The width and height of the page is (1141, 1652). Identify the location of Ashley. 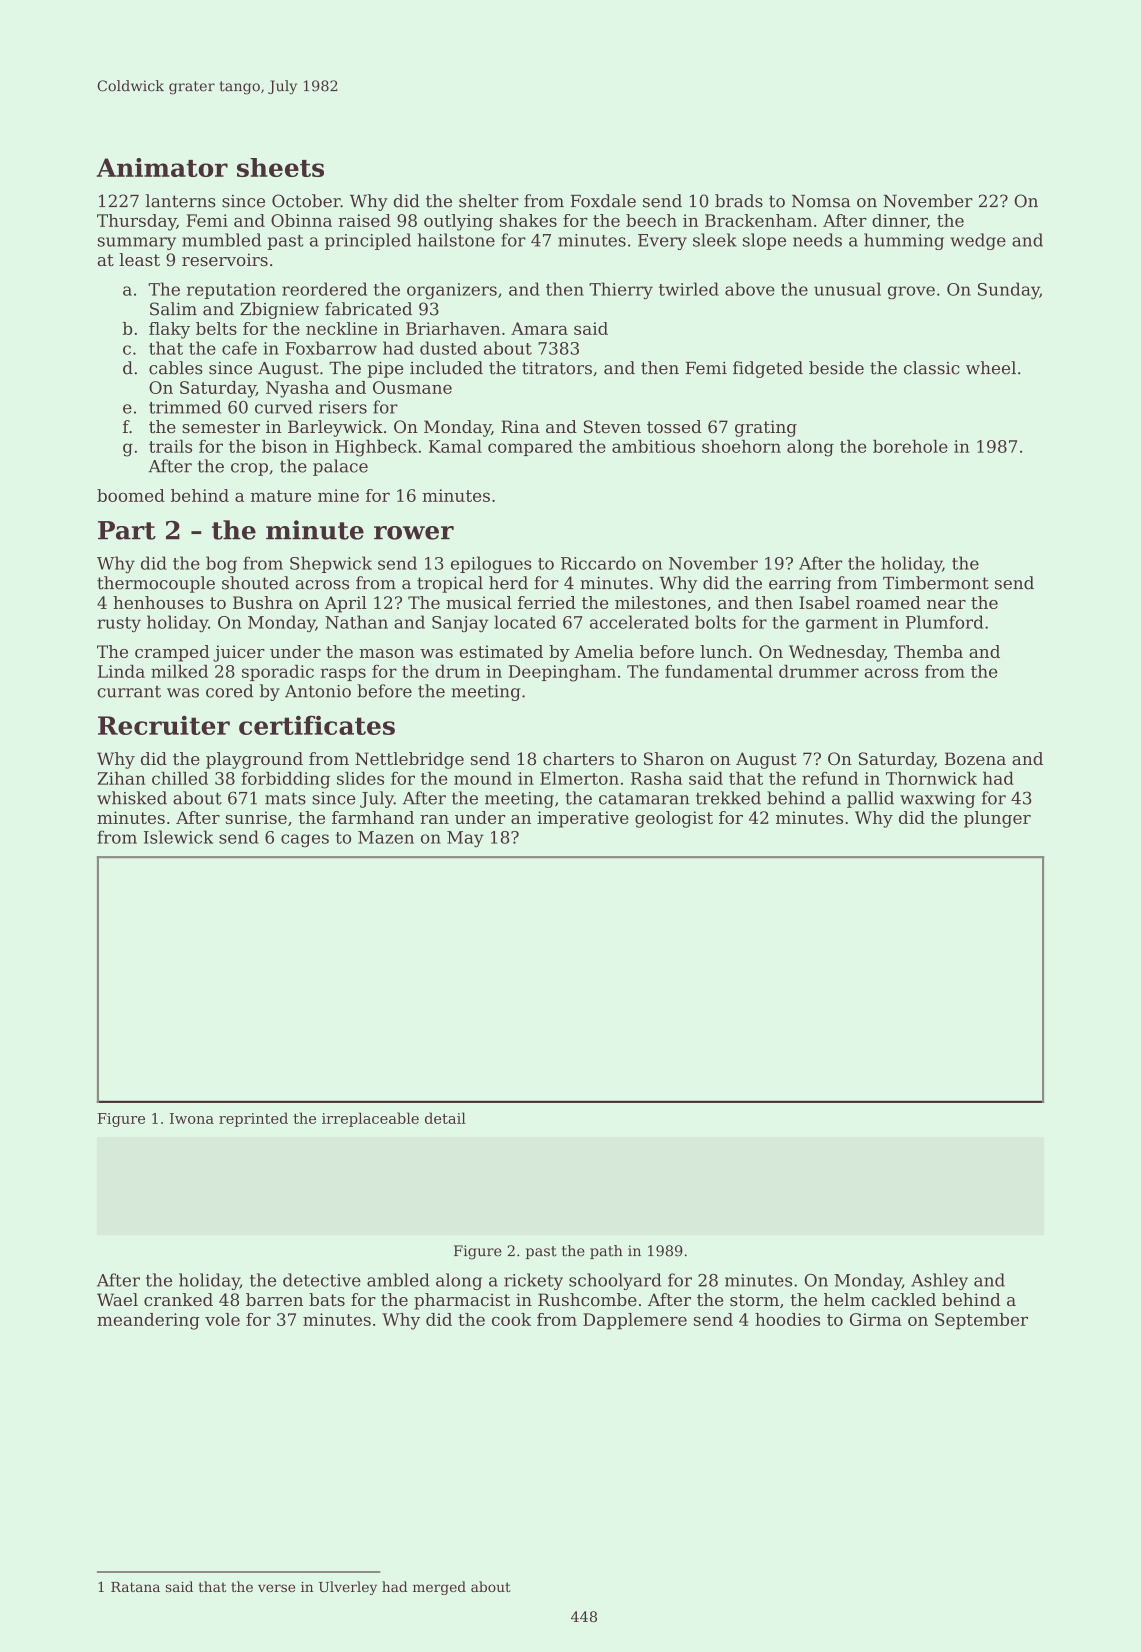
(939, 1281).
